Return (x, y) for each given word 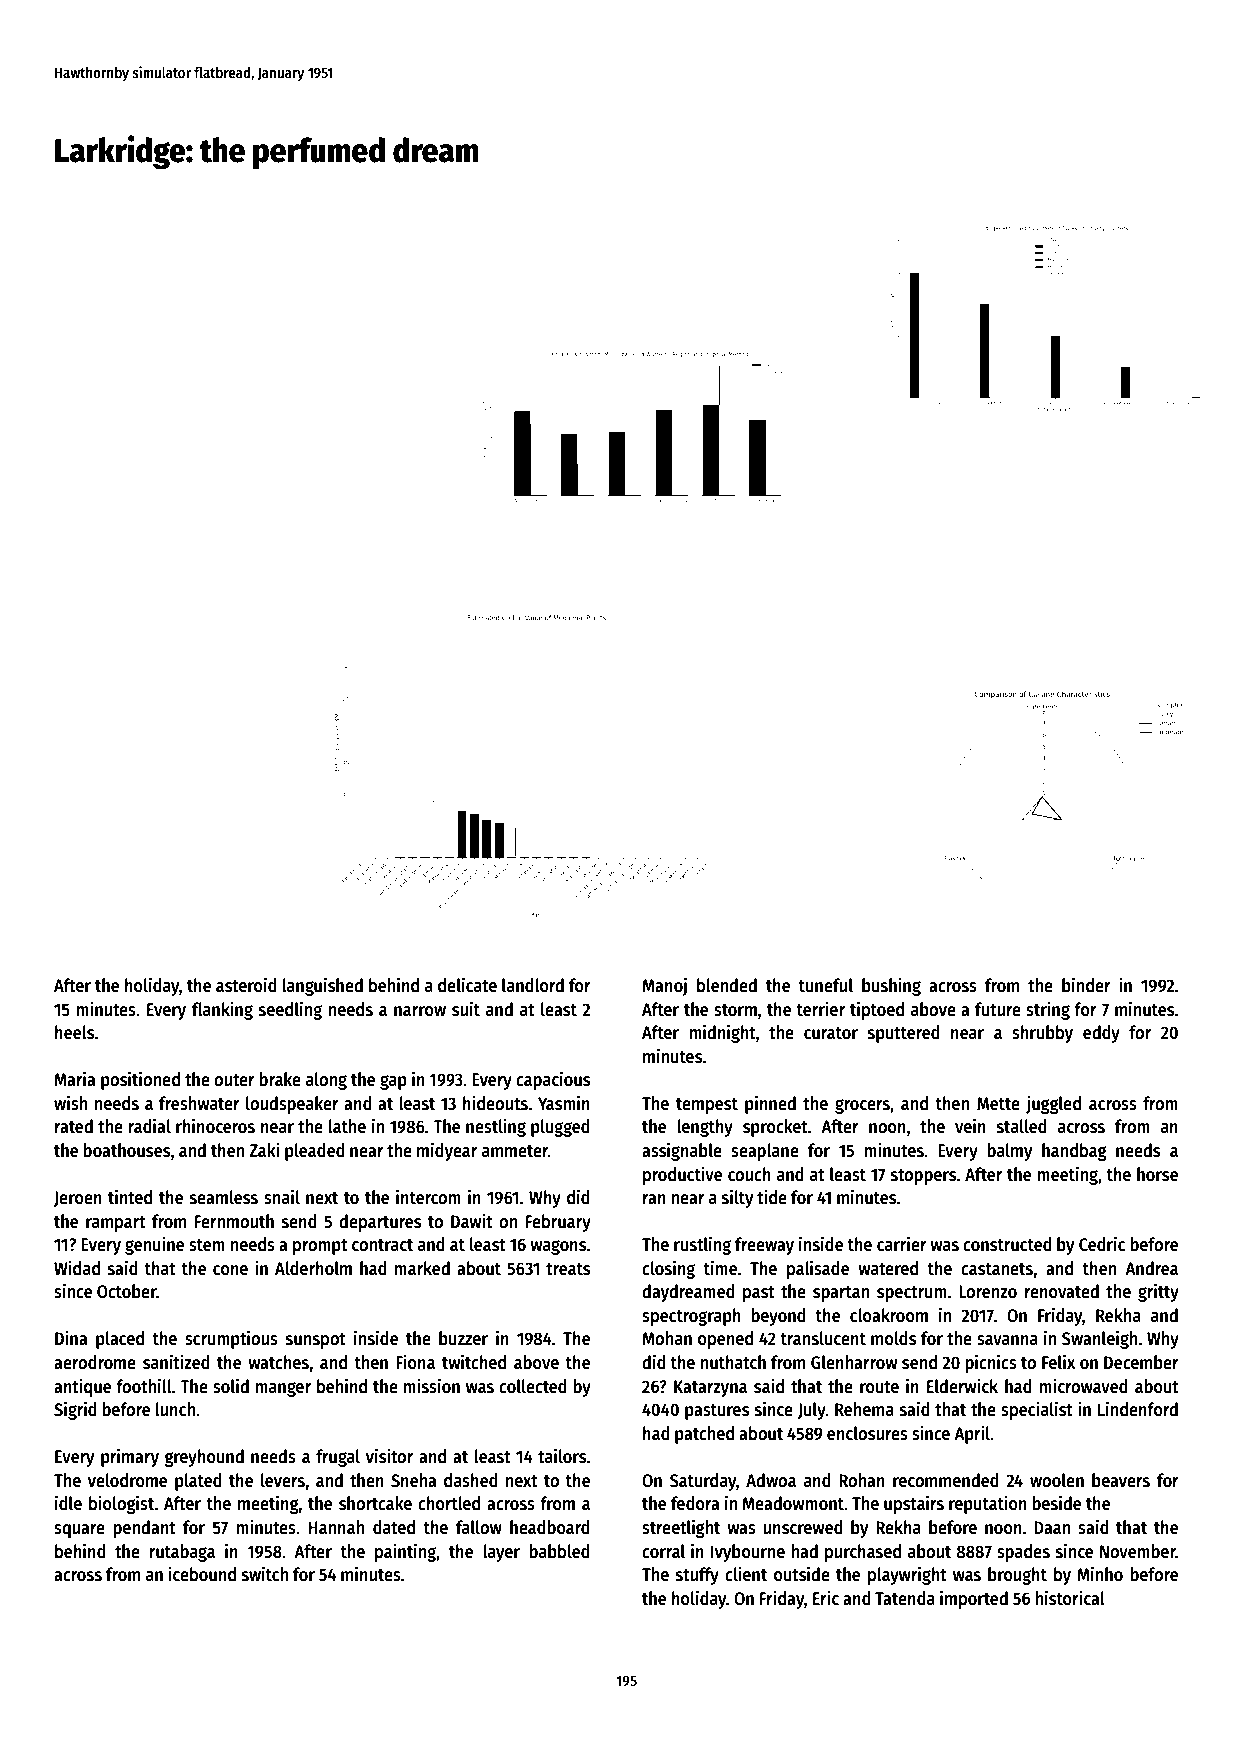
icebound (202, 1574)
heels (74, 1032)
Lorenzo (988, 1292)
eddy (1101, 1034)
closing (668, 1269)
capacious (553, 1080)
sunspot (316, 1341)
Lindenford (1138, 1409)
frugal (338, 1458)
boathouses (127, 1150)
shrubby (1042, 1034)
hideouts (495, 1103)
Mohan (667, 1338)
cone (230, 1270)
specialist (1037, 1410)
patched (704, 1435)
